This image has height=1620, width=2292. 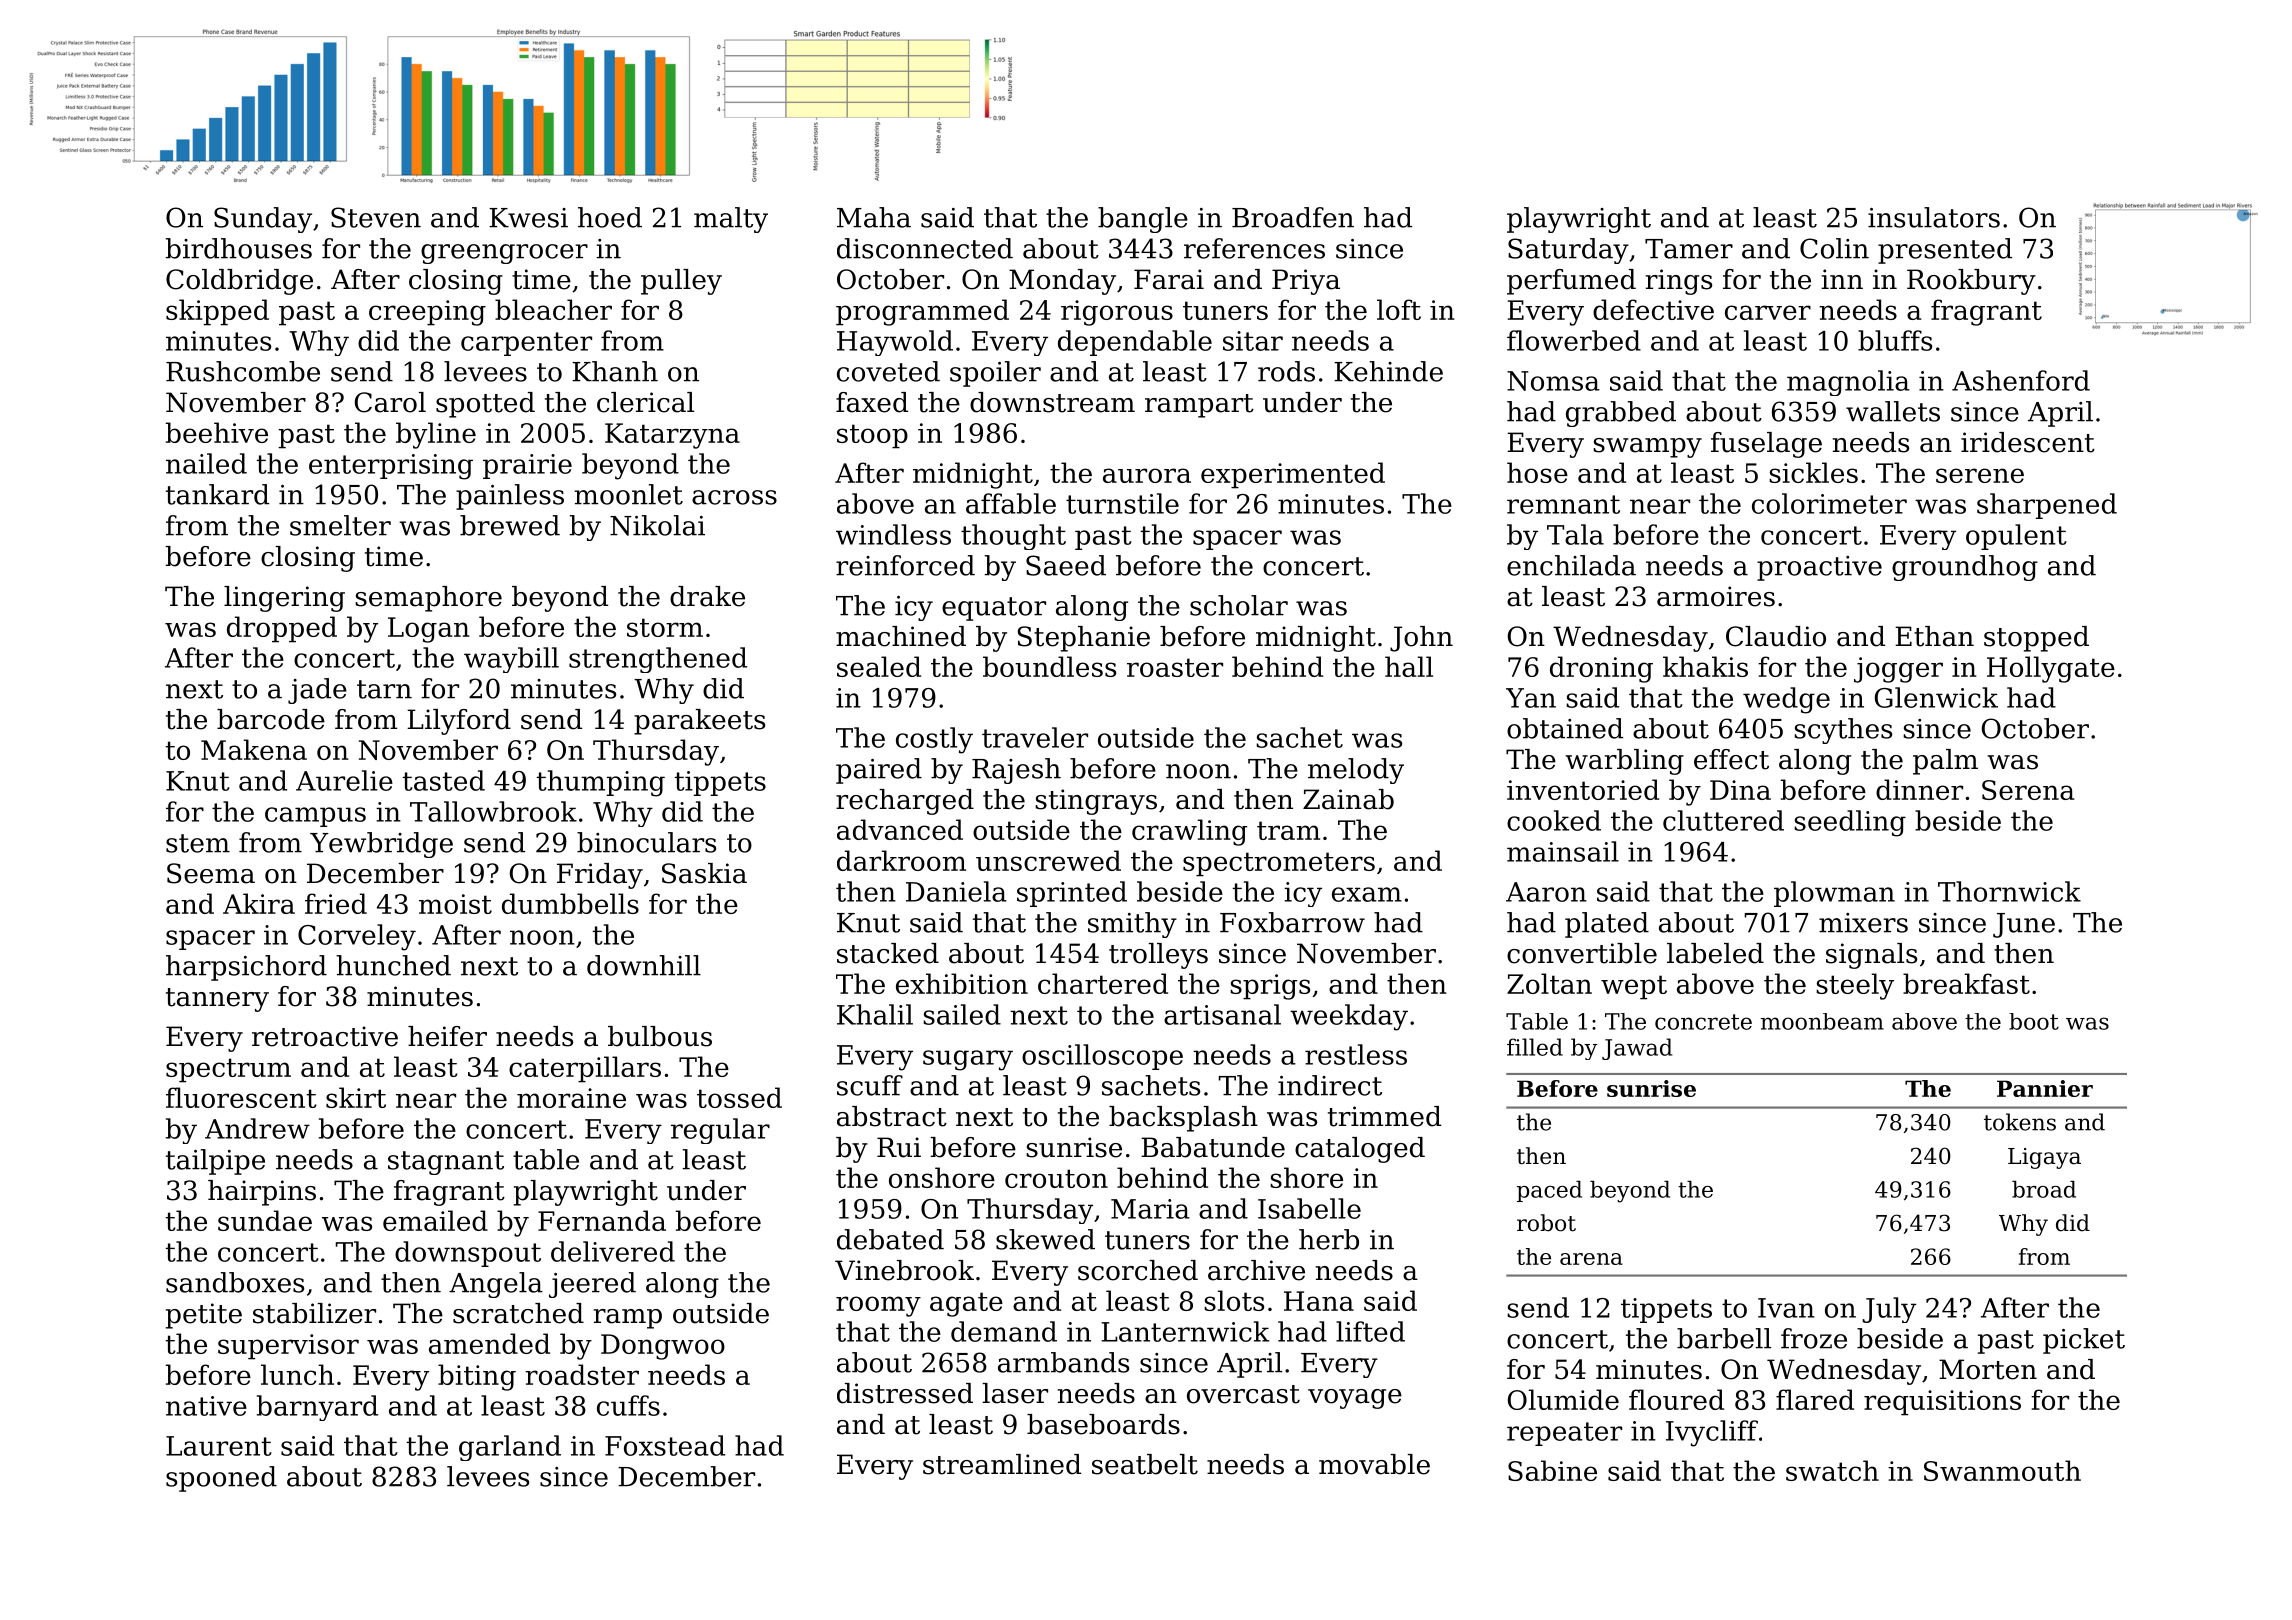 I want to click on Serena, so click(x=2028, y=790).
